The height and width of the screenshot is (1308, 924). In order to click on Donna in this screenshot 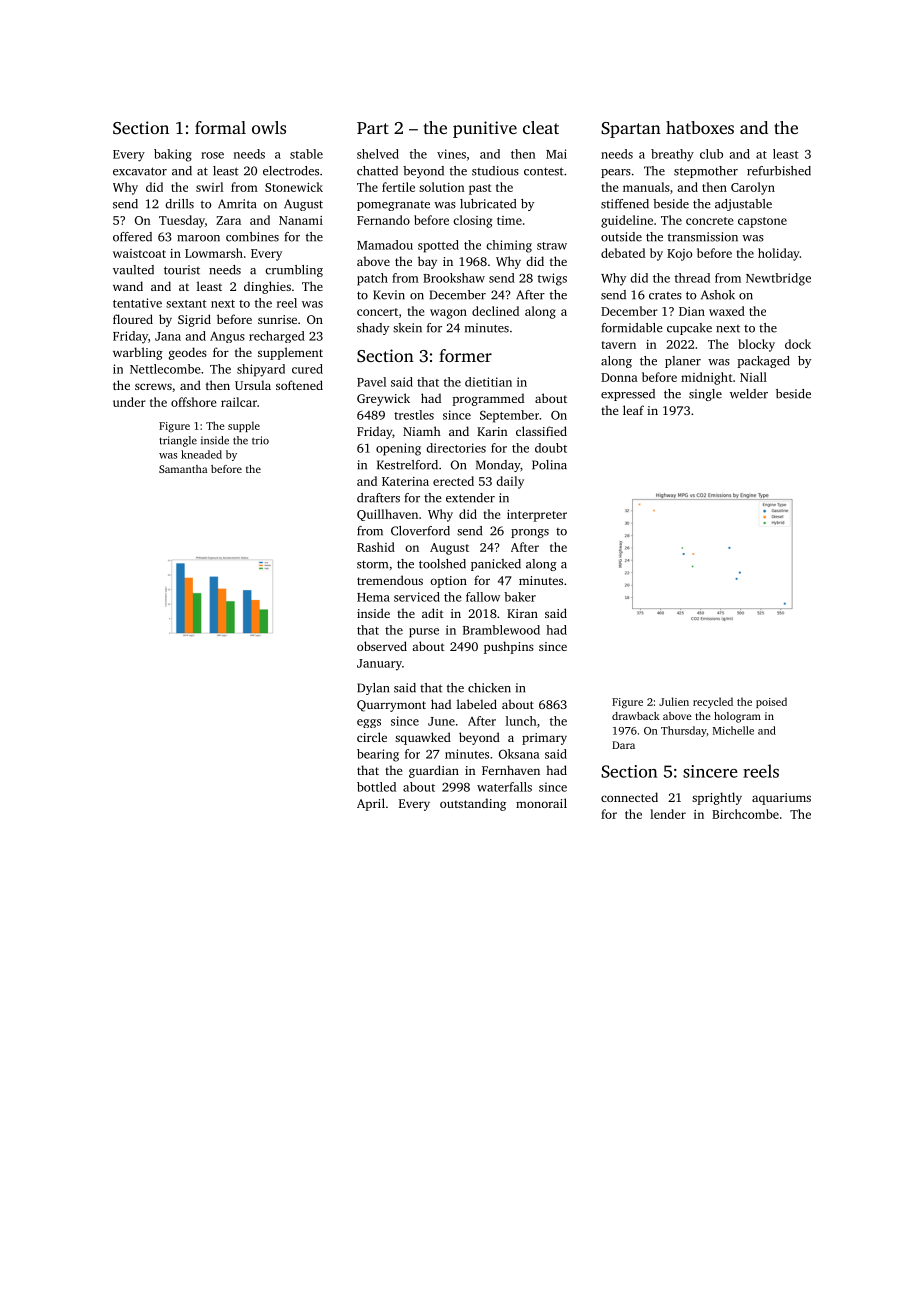, I will do `click(619, 377)`.
